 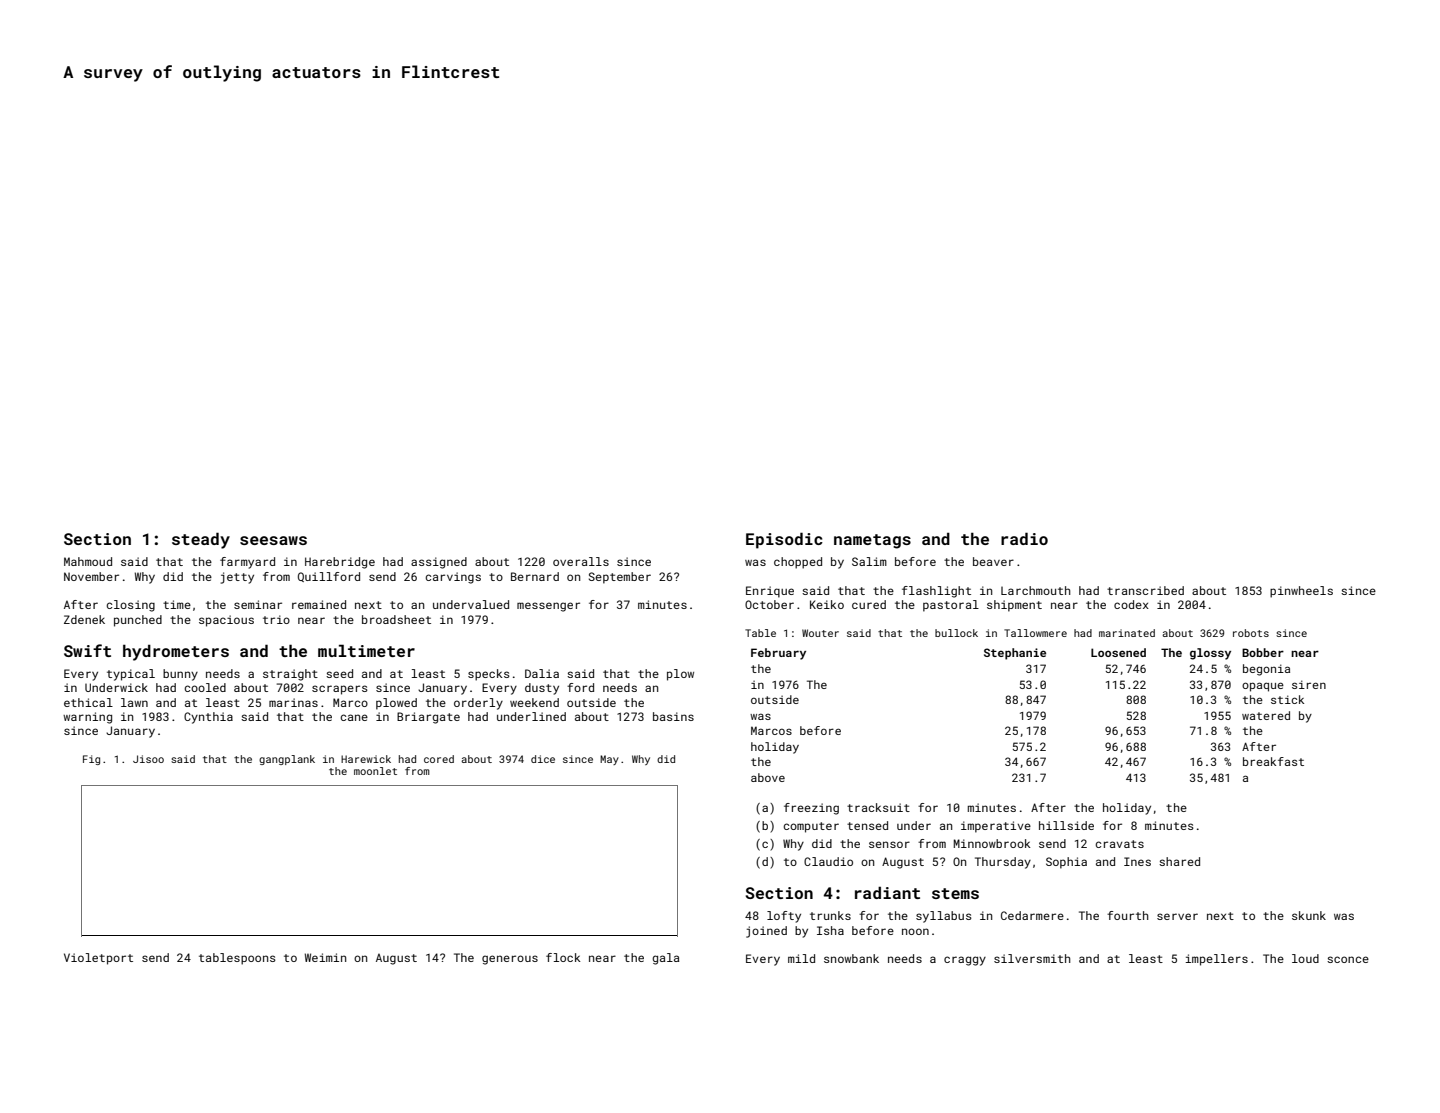 I want to click on cravats, so click(x=1120, y=844).
